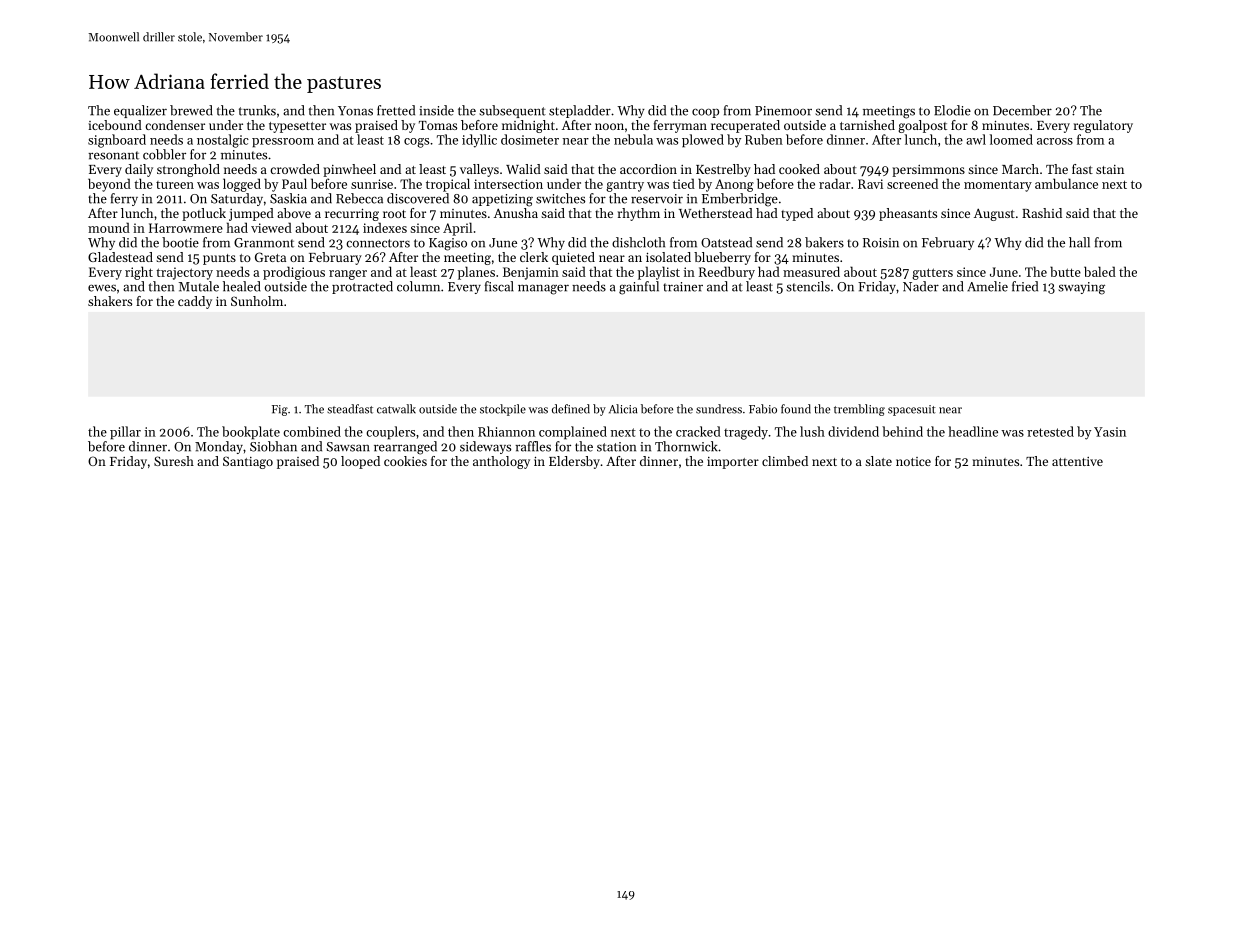  What do you see at coordinates (280, 410) in the screenshot?
I see `Fig` at bounding box center [280, 410].
